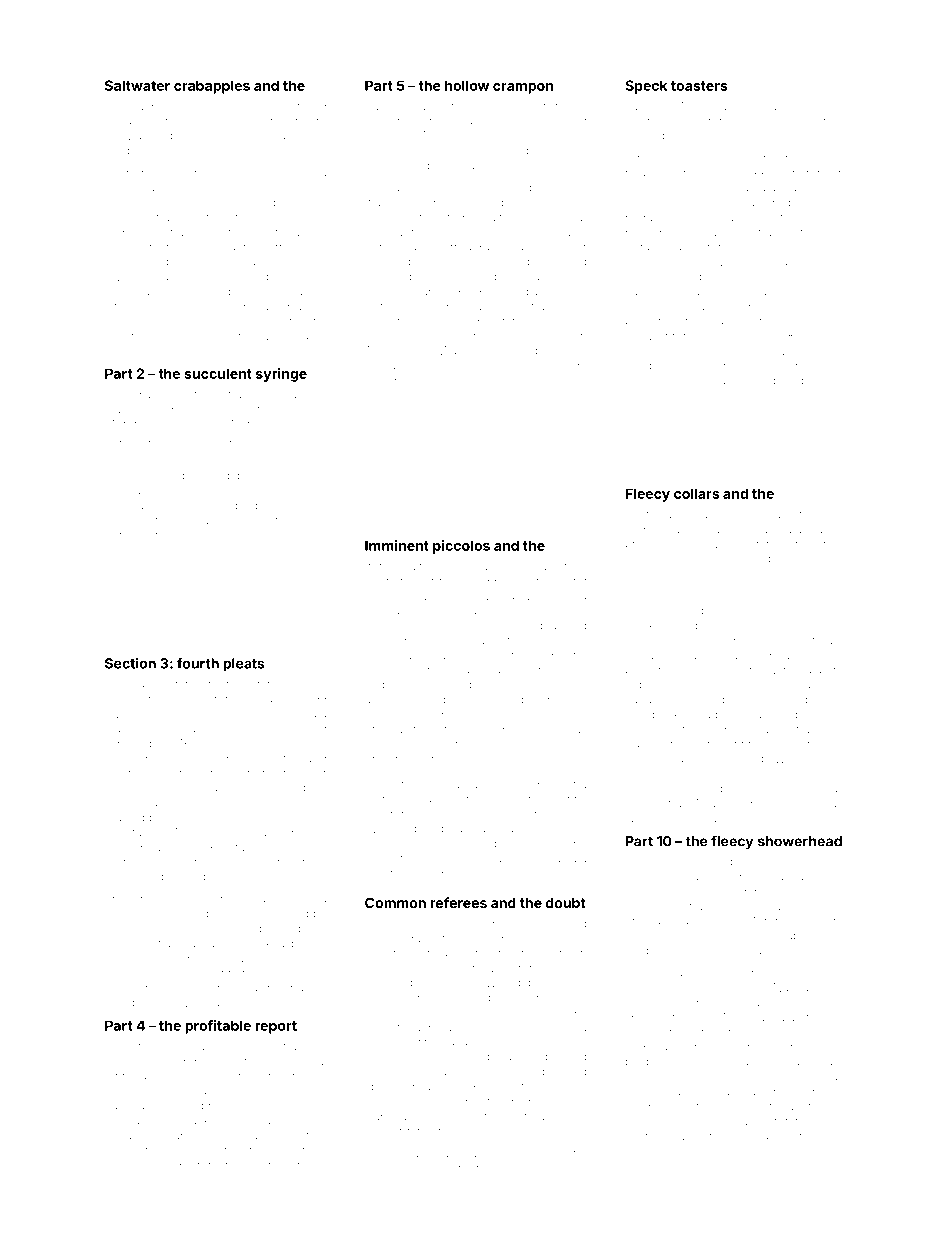 The height and width of the image is (1233, 952). What do you see at coordinates (309, 136) in the image?
I see `trainer` at bounding box center [309, 136].
